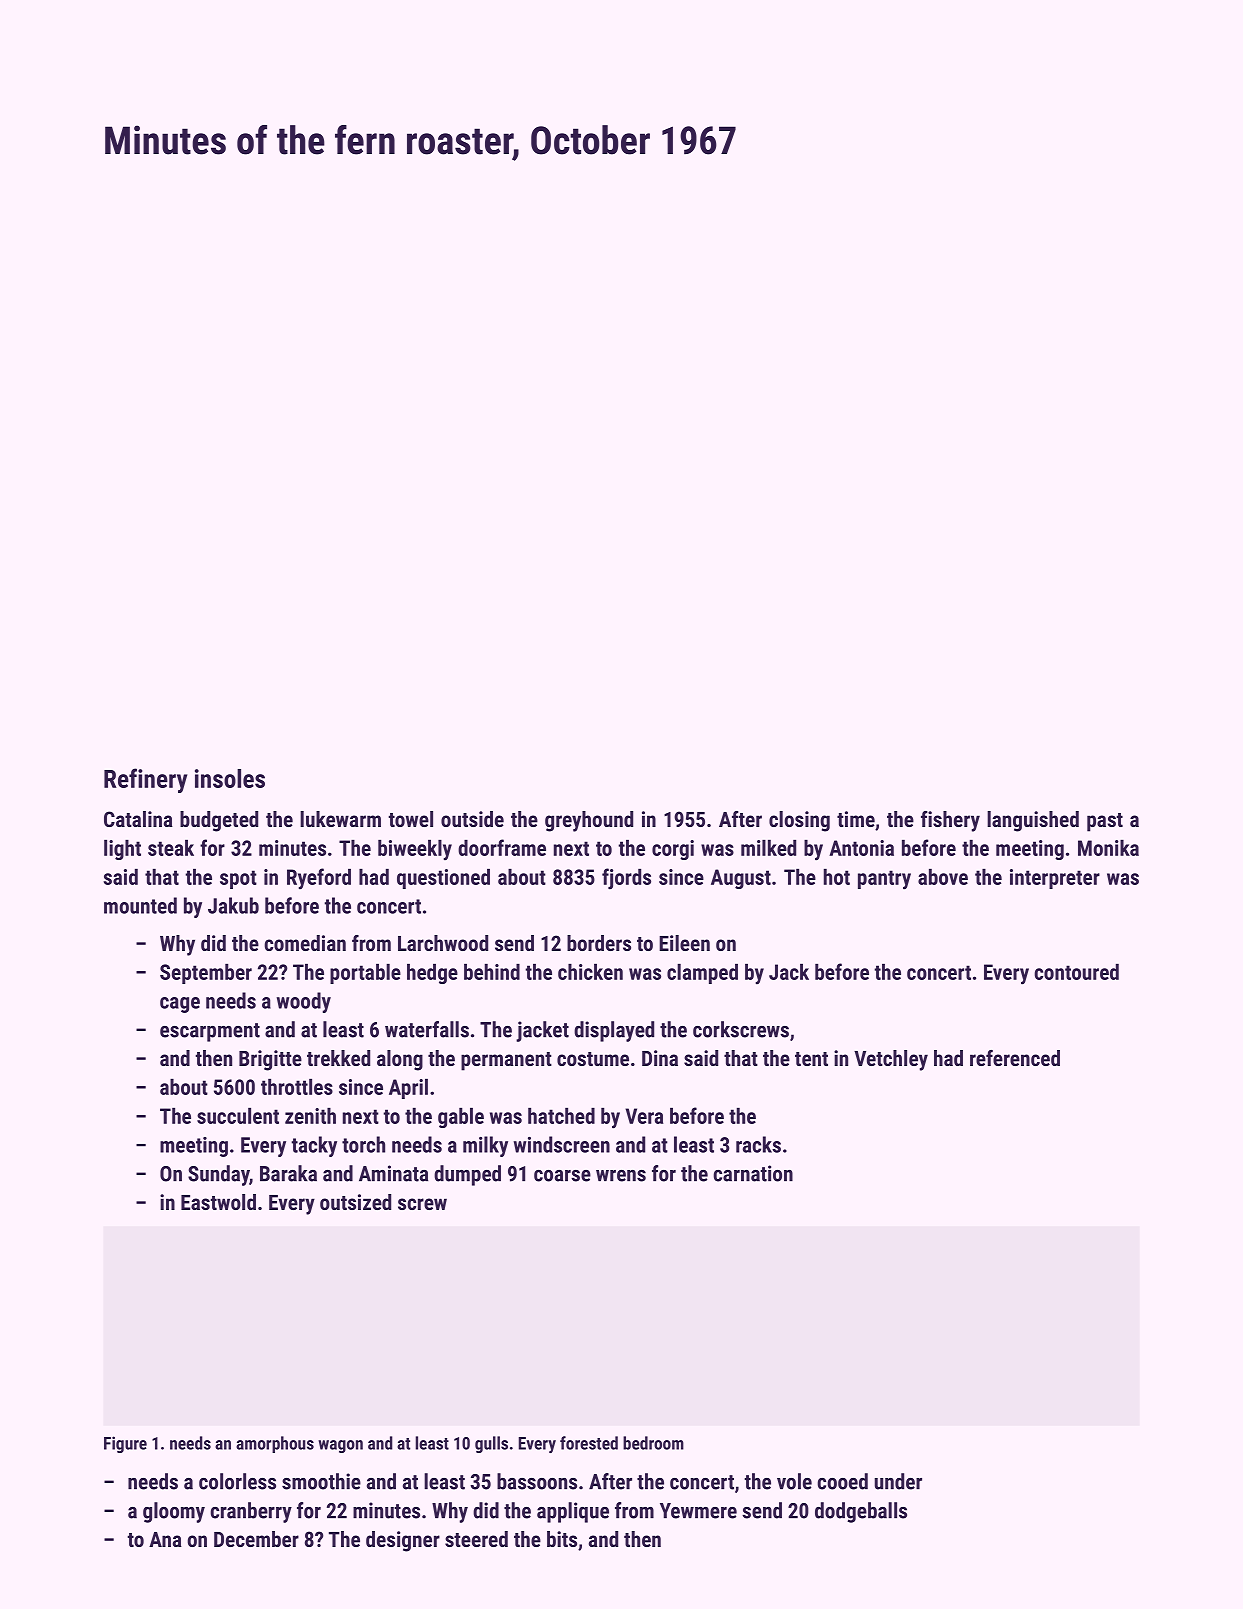  What do you see at coordinates (491, 1444) in the screenshot?
I see `gulls` at bounding box center [491, 1444].
